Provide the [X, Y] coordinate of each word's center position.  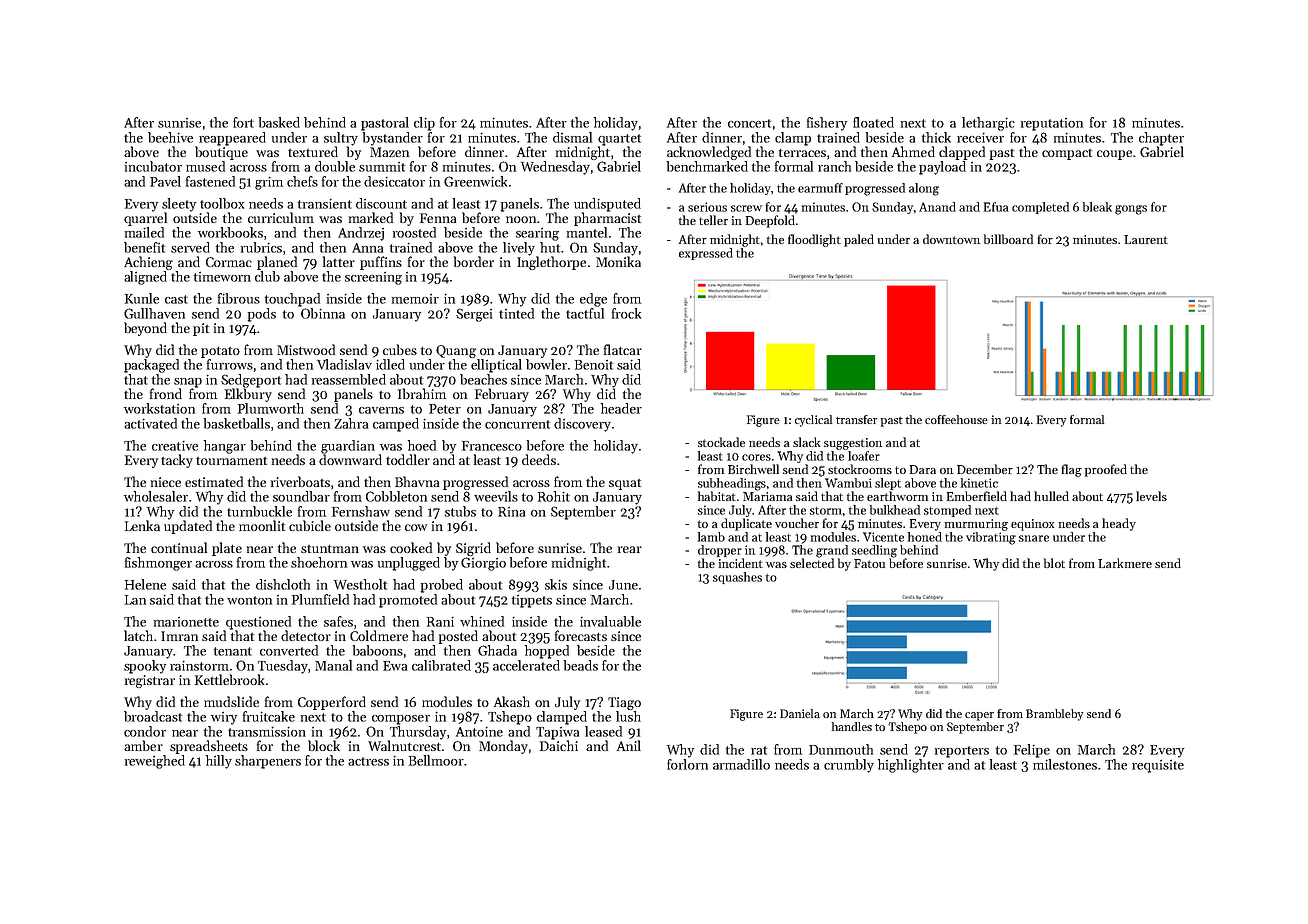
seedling [874, 551]
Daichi [559, 745]
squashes [737, 578]
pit [201, 329]
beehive [170, 137]
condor [145, 731]
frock [626, 313]
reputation [1052, 124]
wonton [249, 600]
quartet [619, 140]
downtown [951, 239]
